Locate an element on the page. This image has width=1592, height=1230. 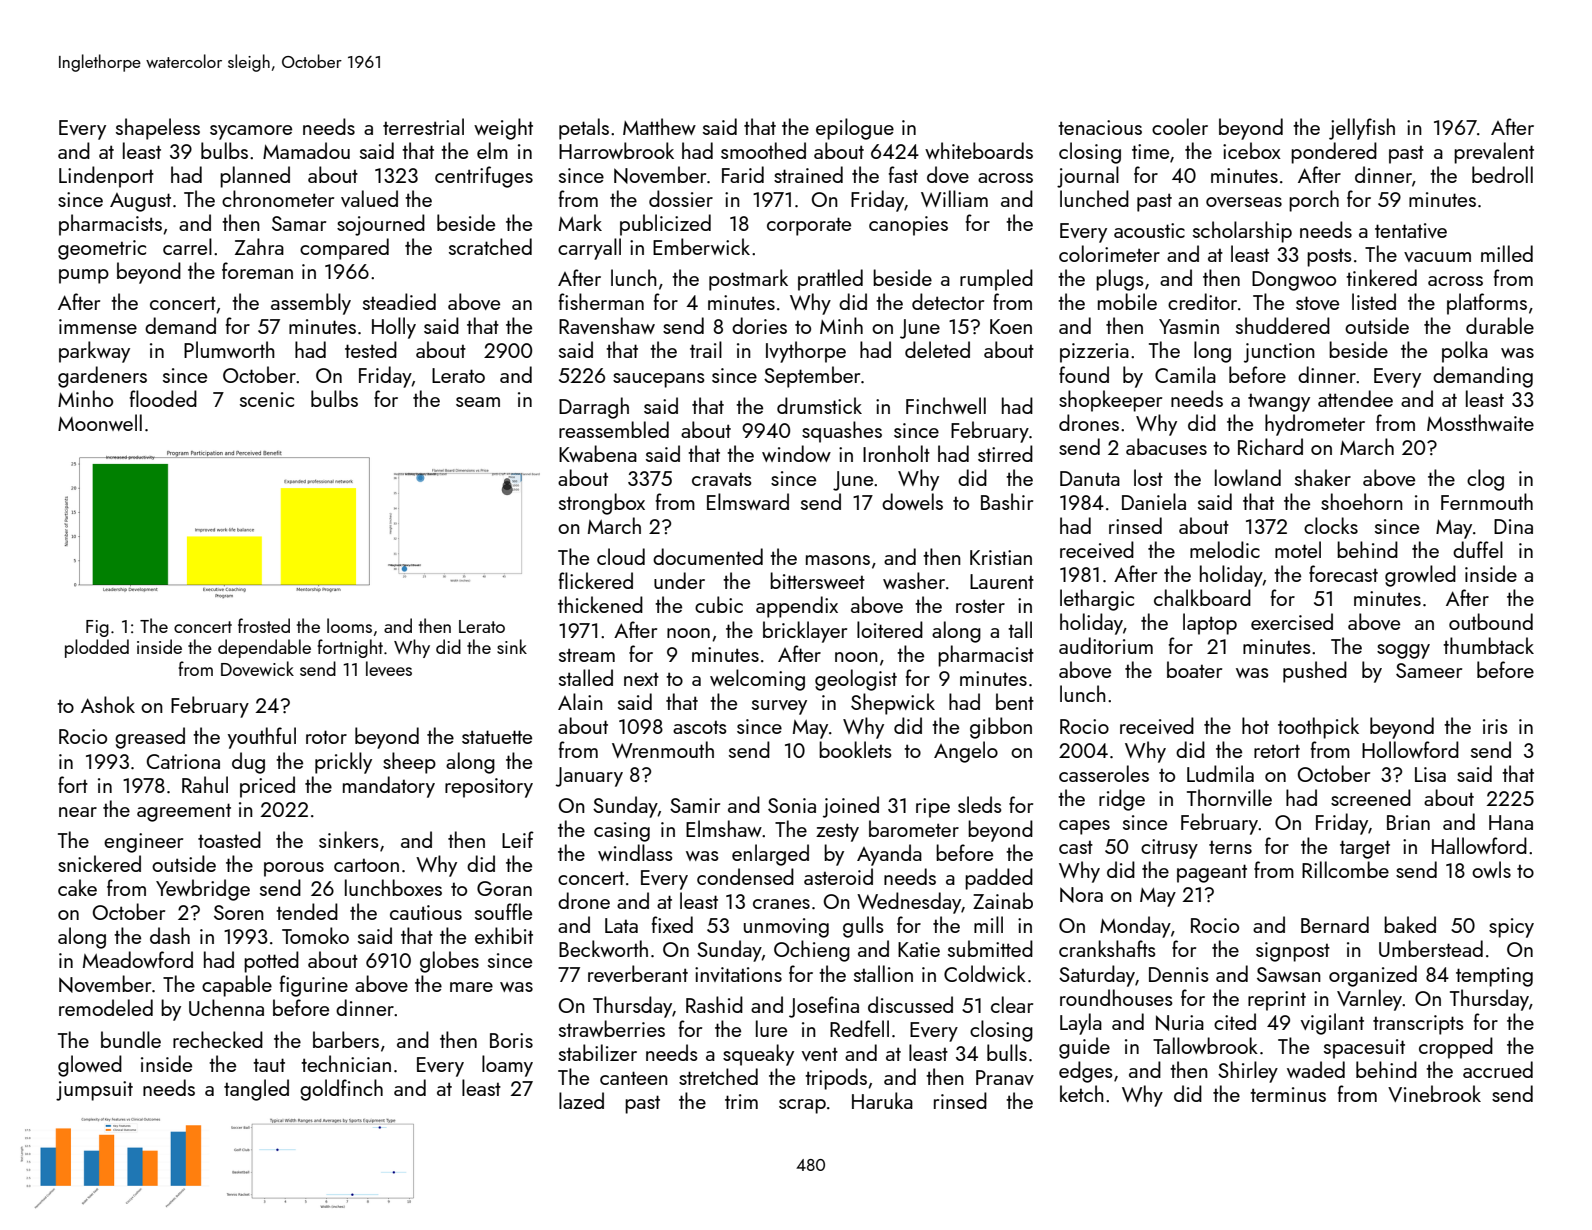
Emberwick is located at coordinates (701, 246).
